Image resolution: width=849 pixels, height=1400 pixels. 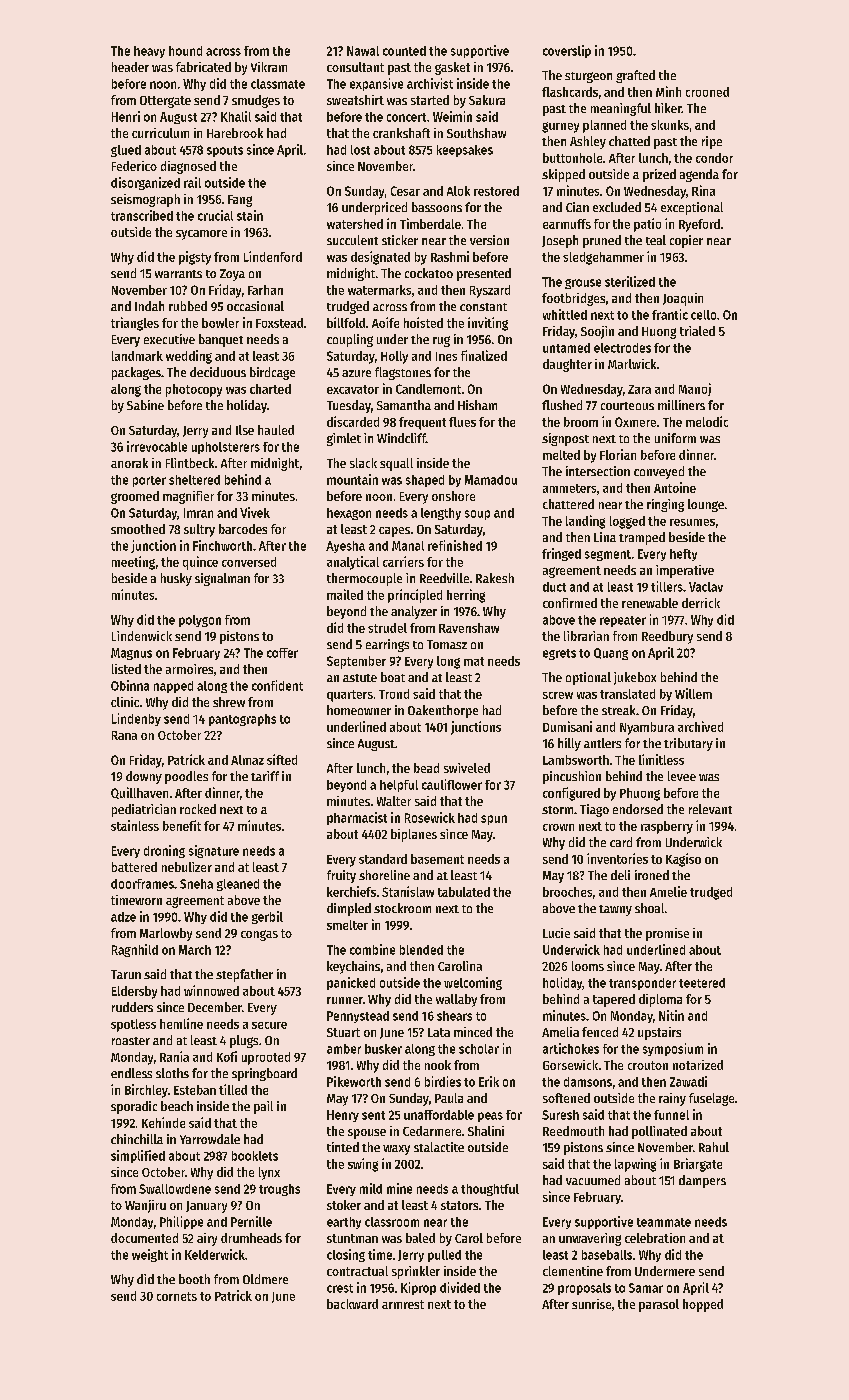 What do you see at coordinates (600, 1032) in the page?
I see `fenced` at bounding box center [600, 1032].
